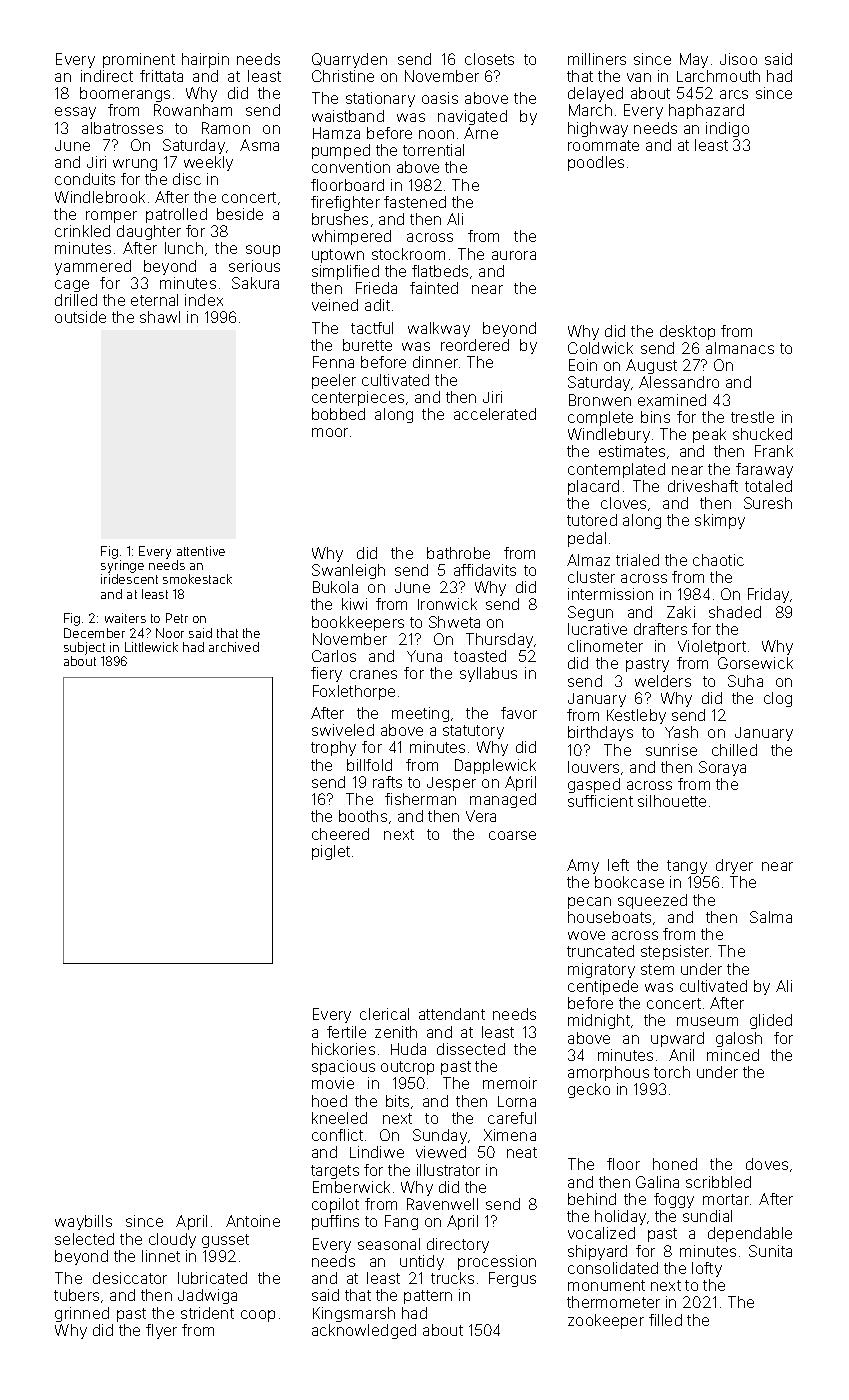 This screenshot has width=849, height=1400. Describe the element at coordinates (734, 866) in the screenshot. I see `dryer` at that location.
